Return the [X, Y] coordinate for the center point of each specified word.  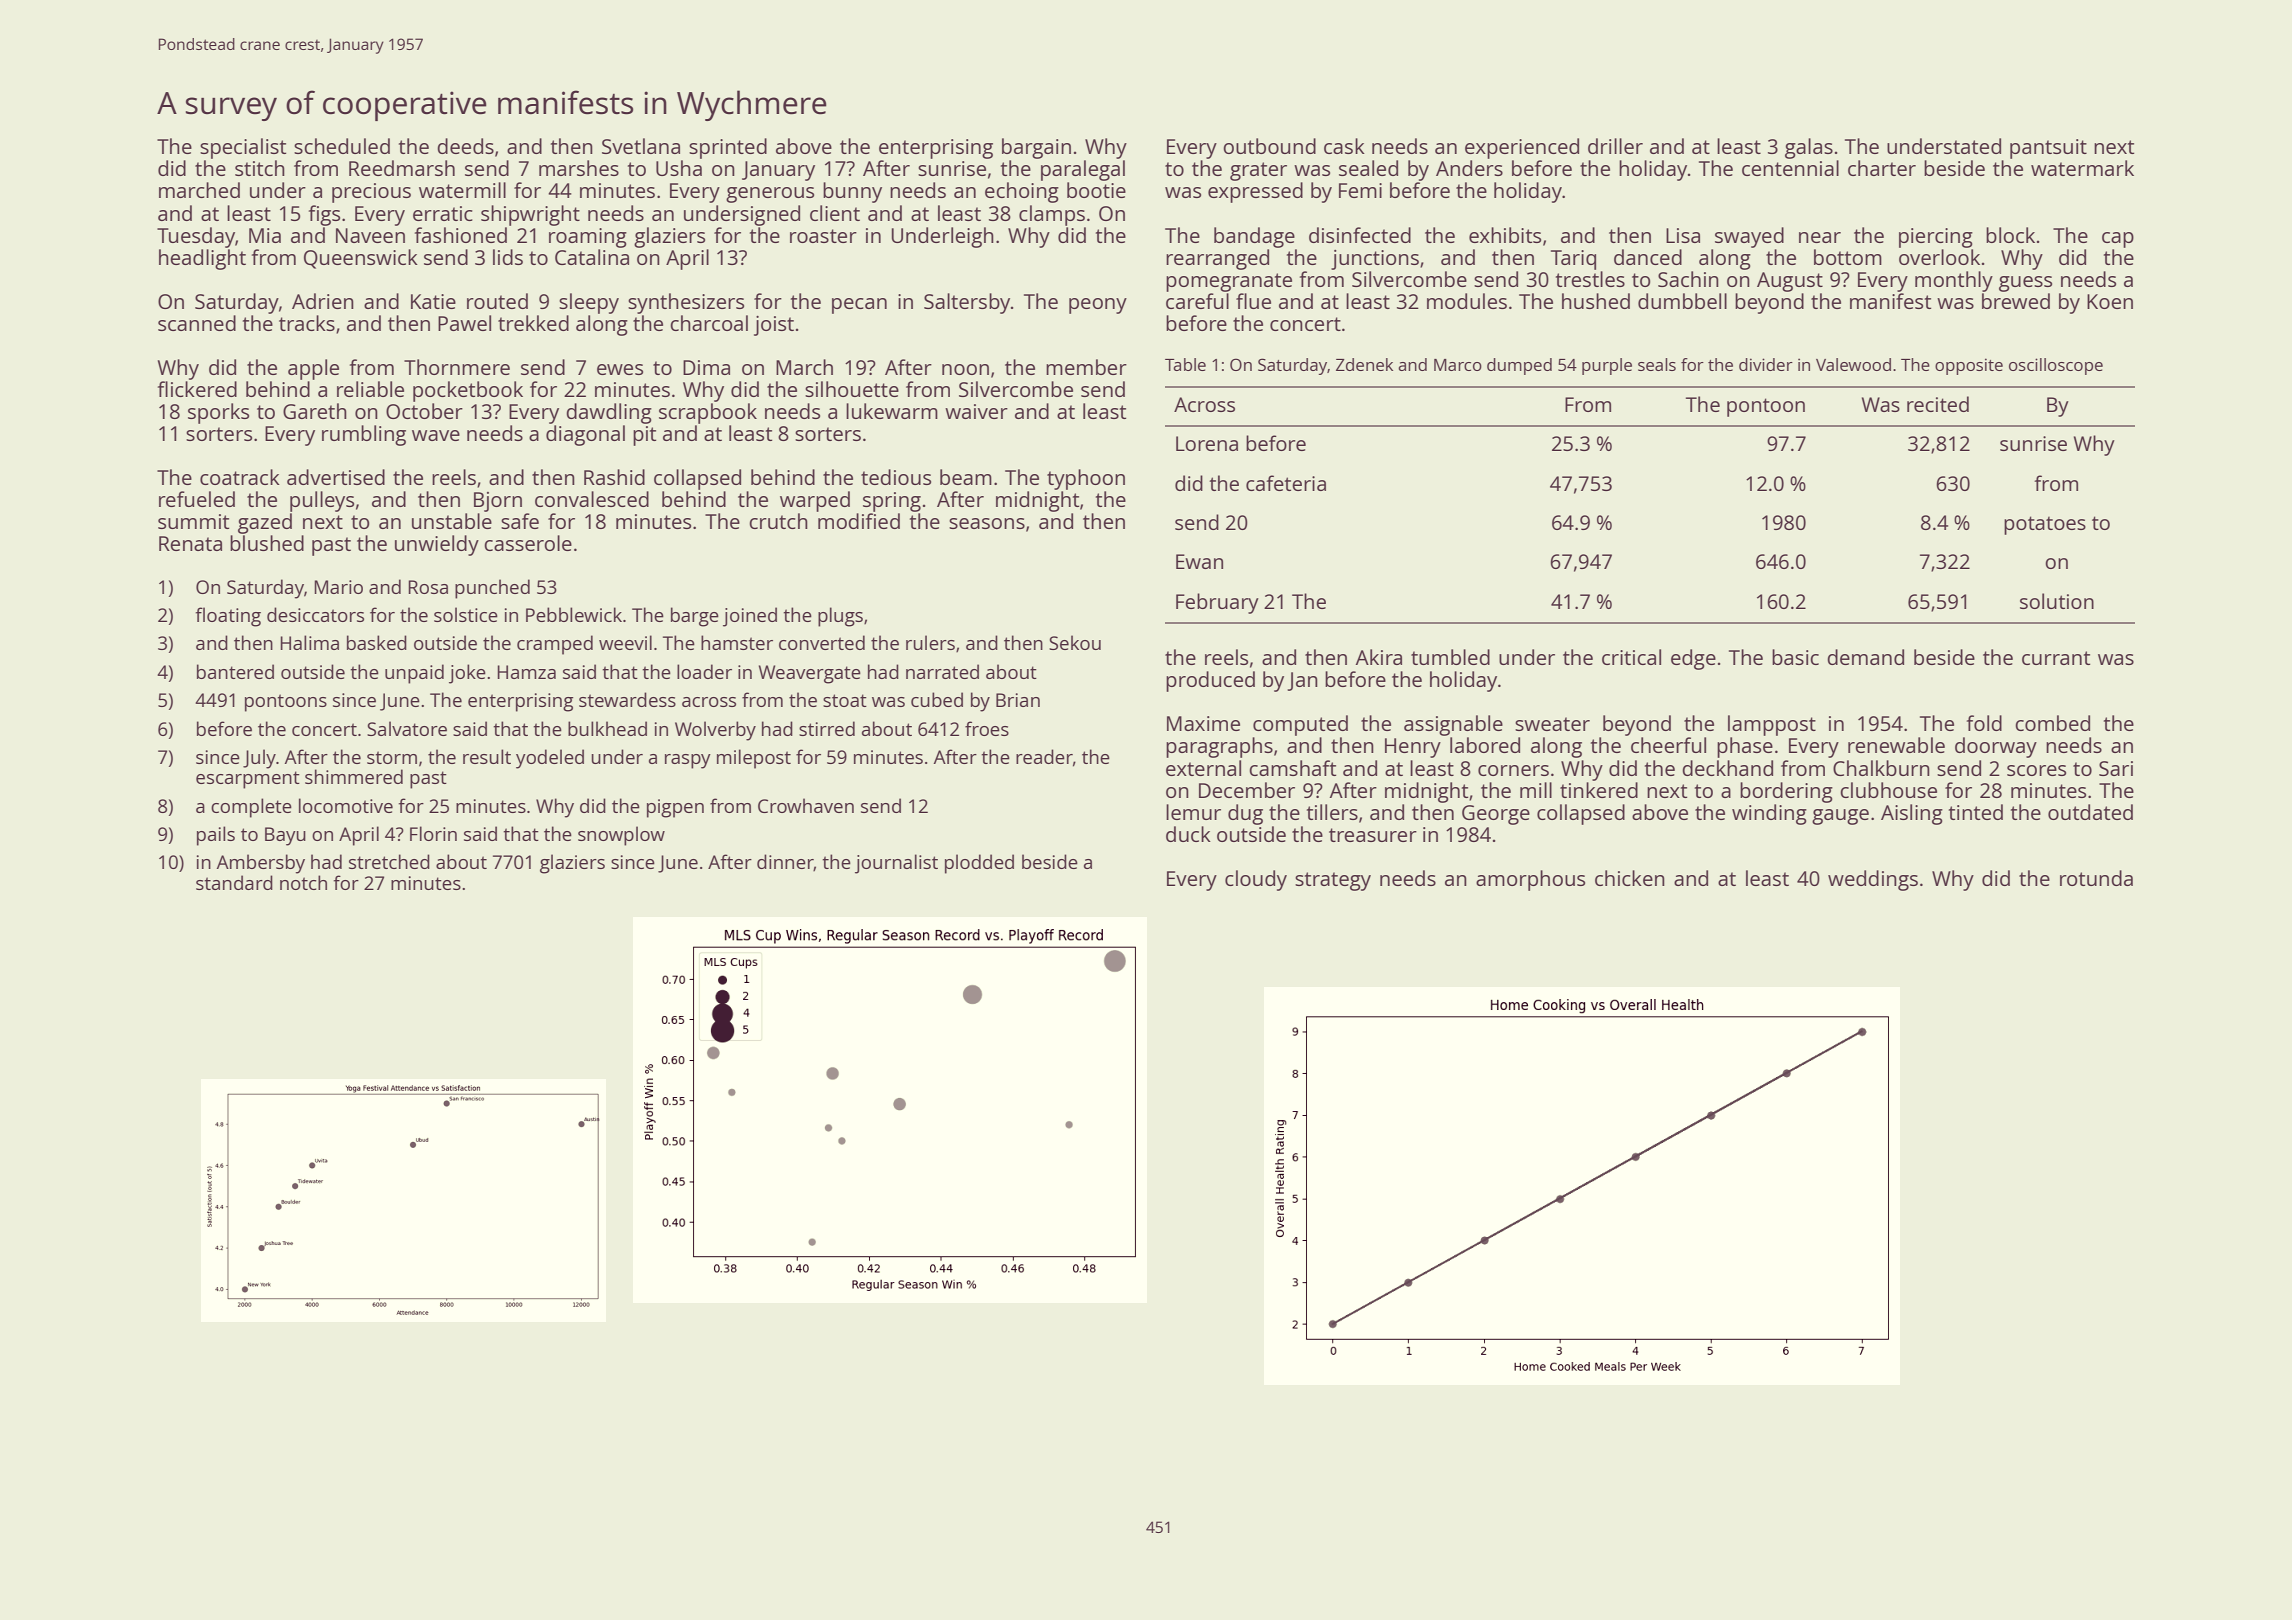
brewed [2016, 301]
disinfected [1360, 235]
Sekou [1075, 642]
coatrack [240, 477]
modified [859, 521]
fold [1984, 723]
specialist [243, 148]
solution [2057, 601]
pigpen [675, 808]
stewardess [627, 699]
